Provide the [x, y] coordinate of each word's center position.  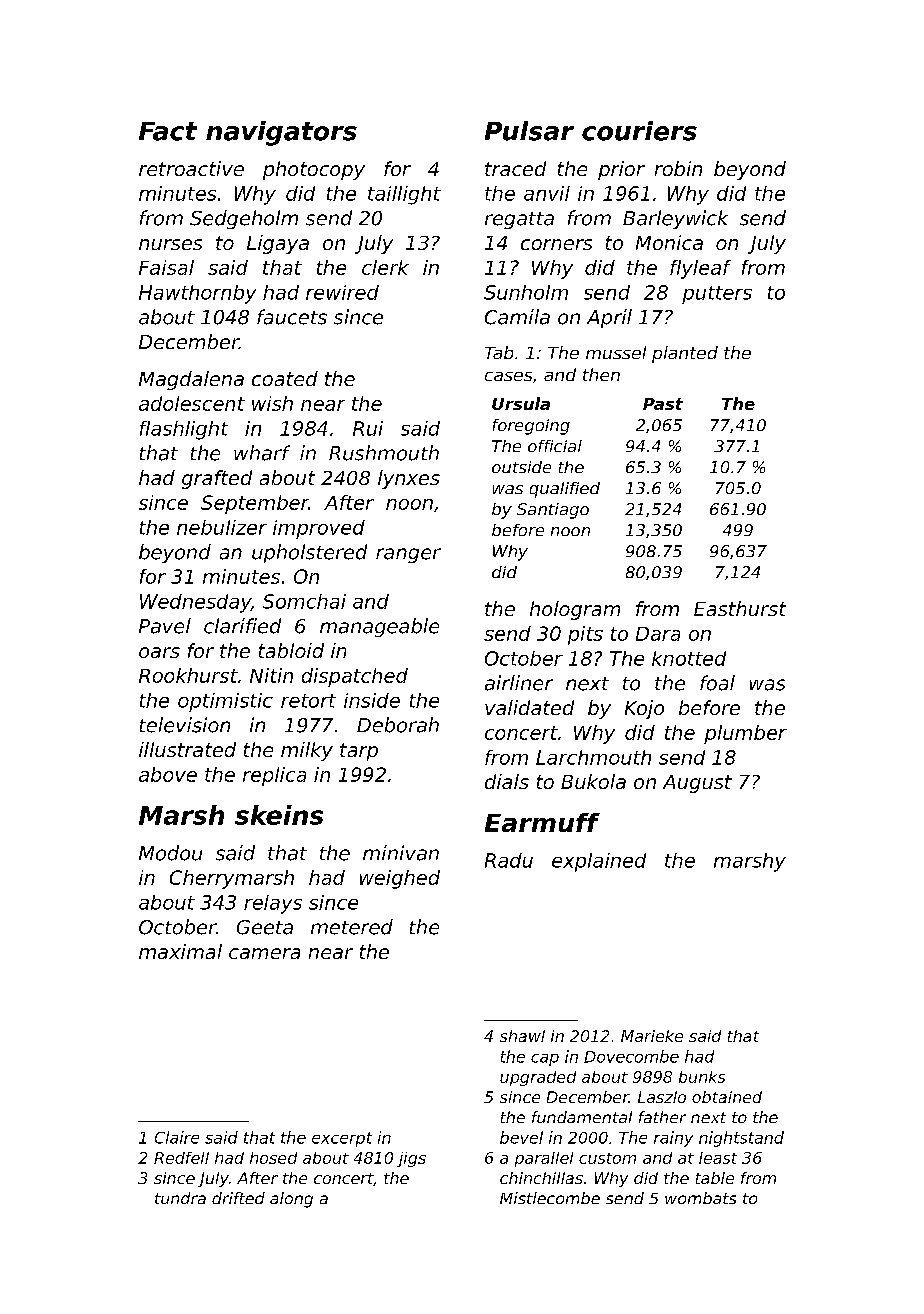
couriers [639, 131]
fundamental [582, 1117]
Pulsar [529, 131]
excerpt [342, 1139]
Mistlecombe [550, 1198]
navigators [281, 133]
